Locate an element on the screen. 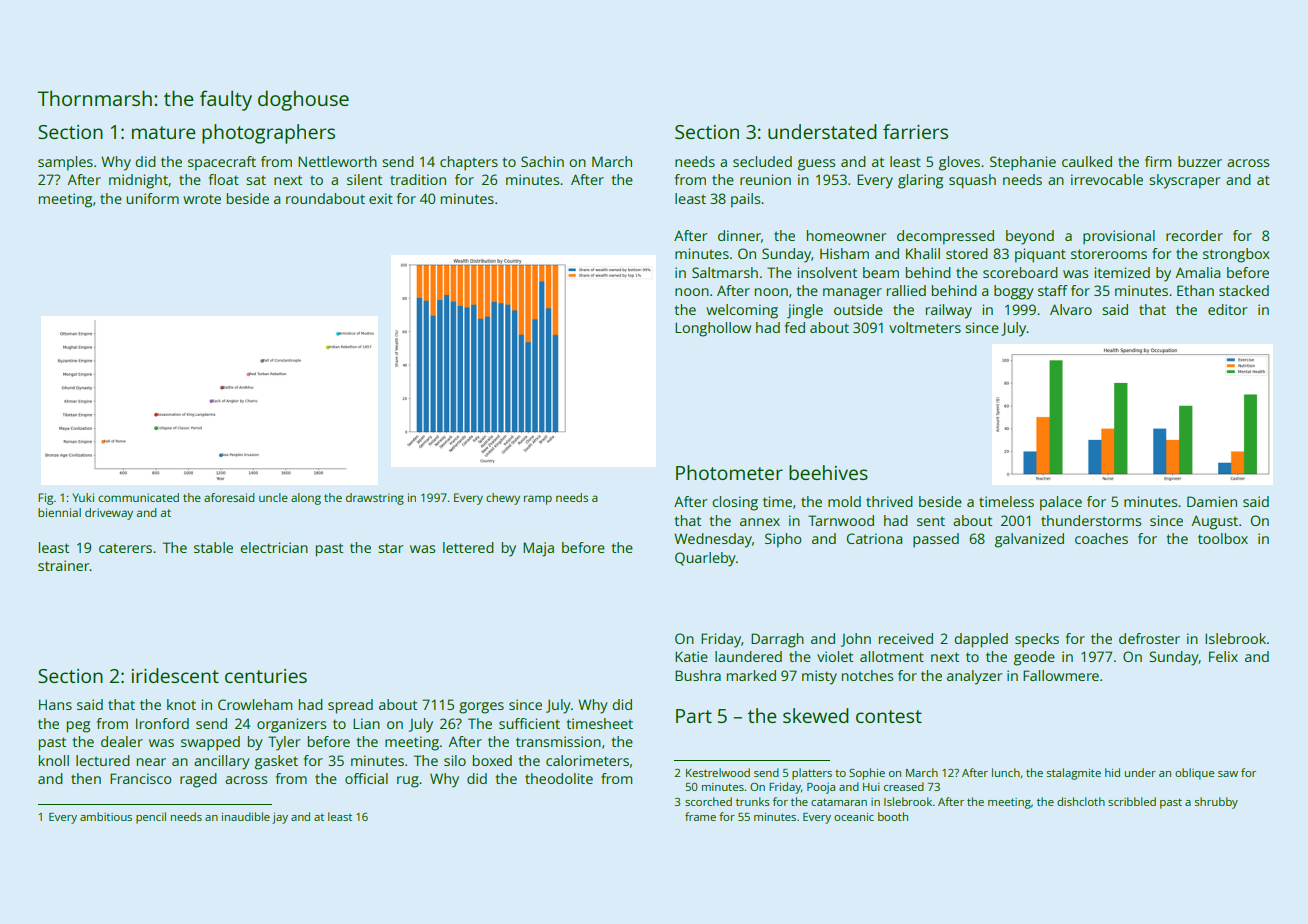 The height and width of the screenshot is (924, 1308). buzzer is located at coordinates (1200, 161).
